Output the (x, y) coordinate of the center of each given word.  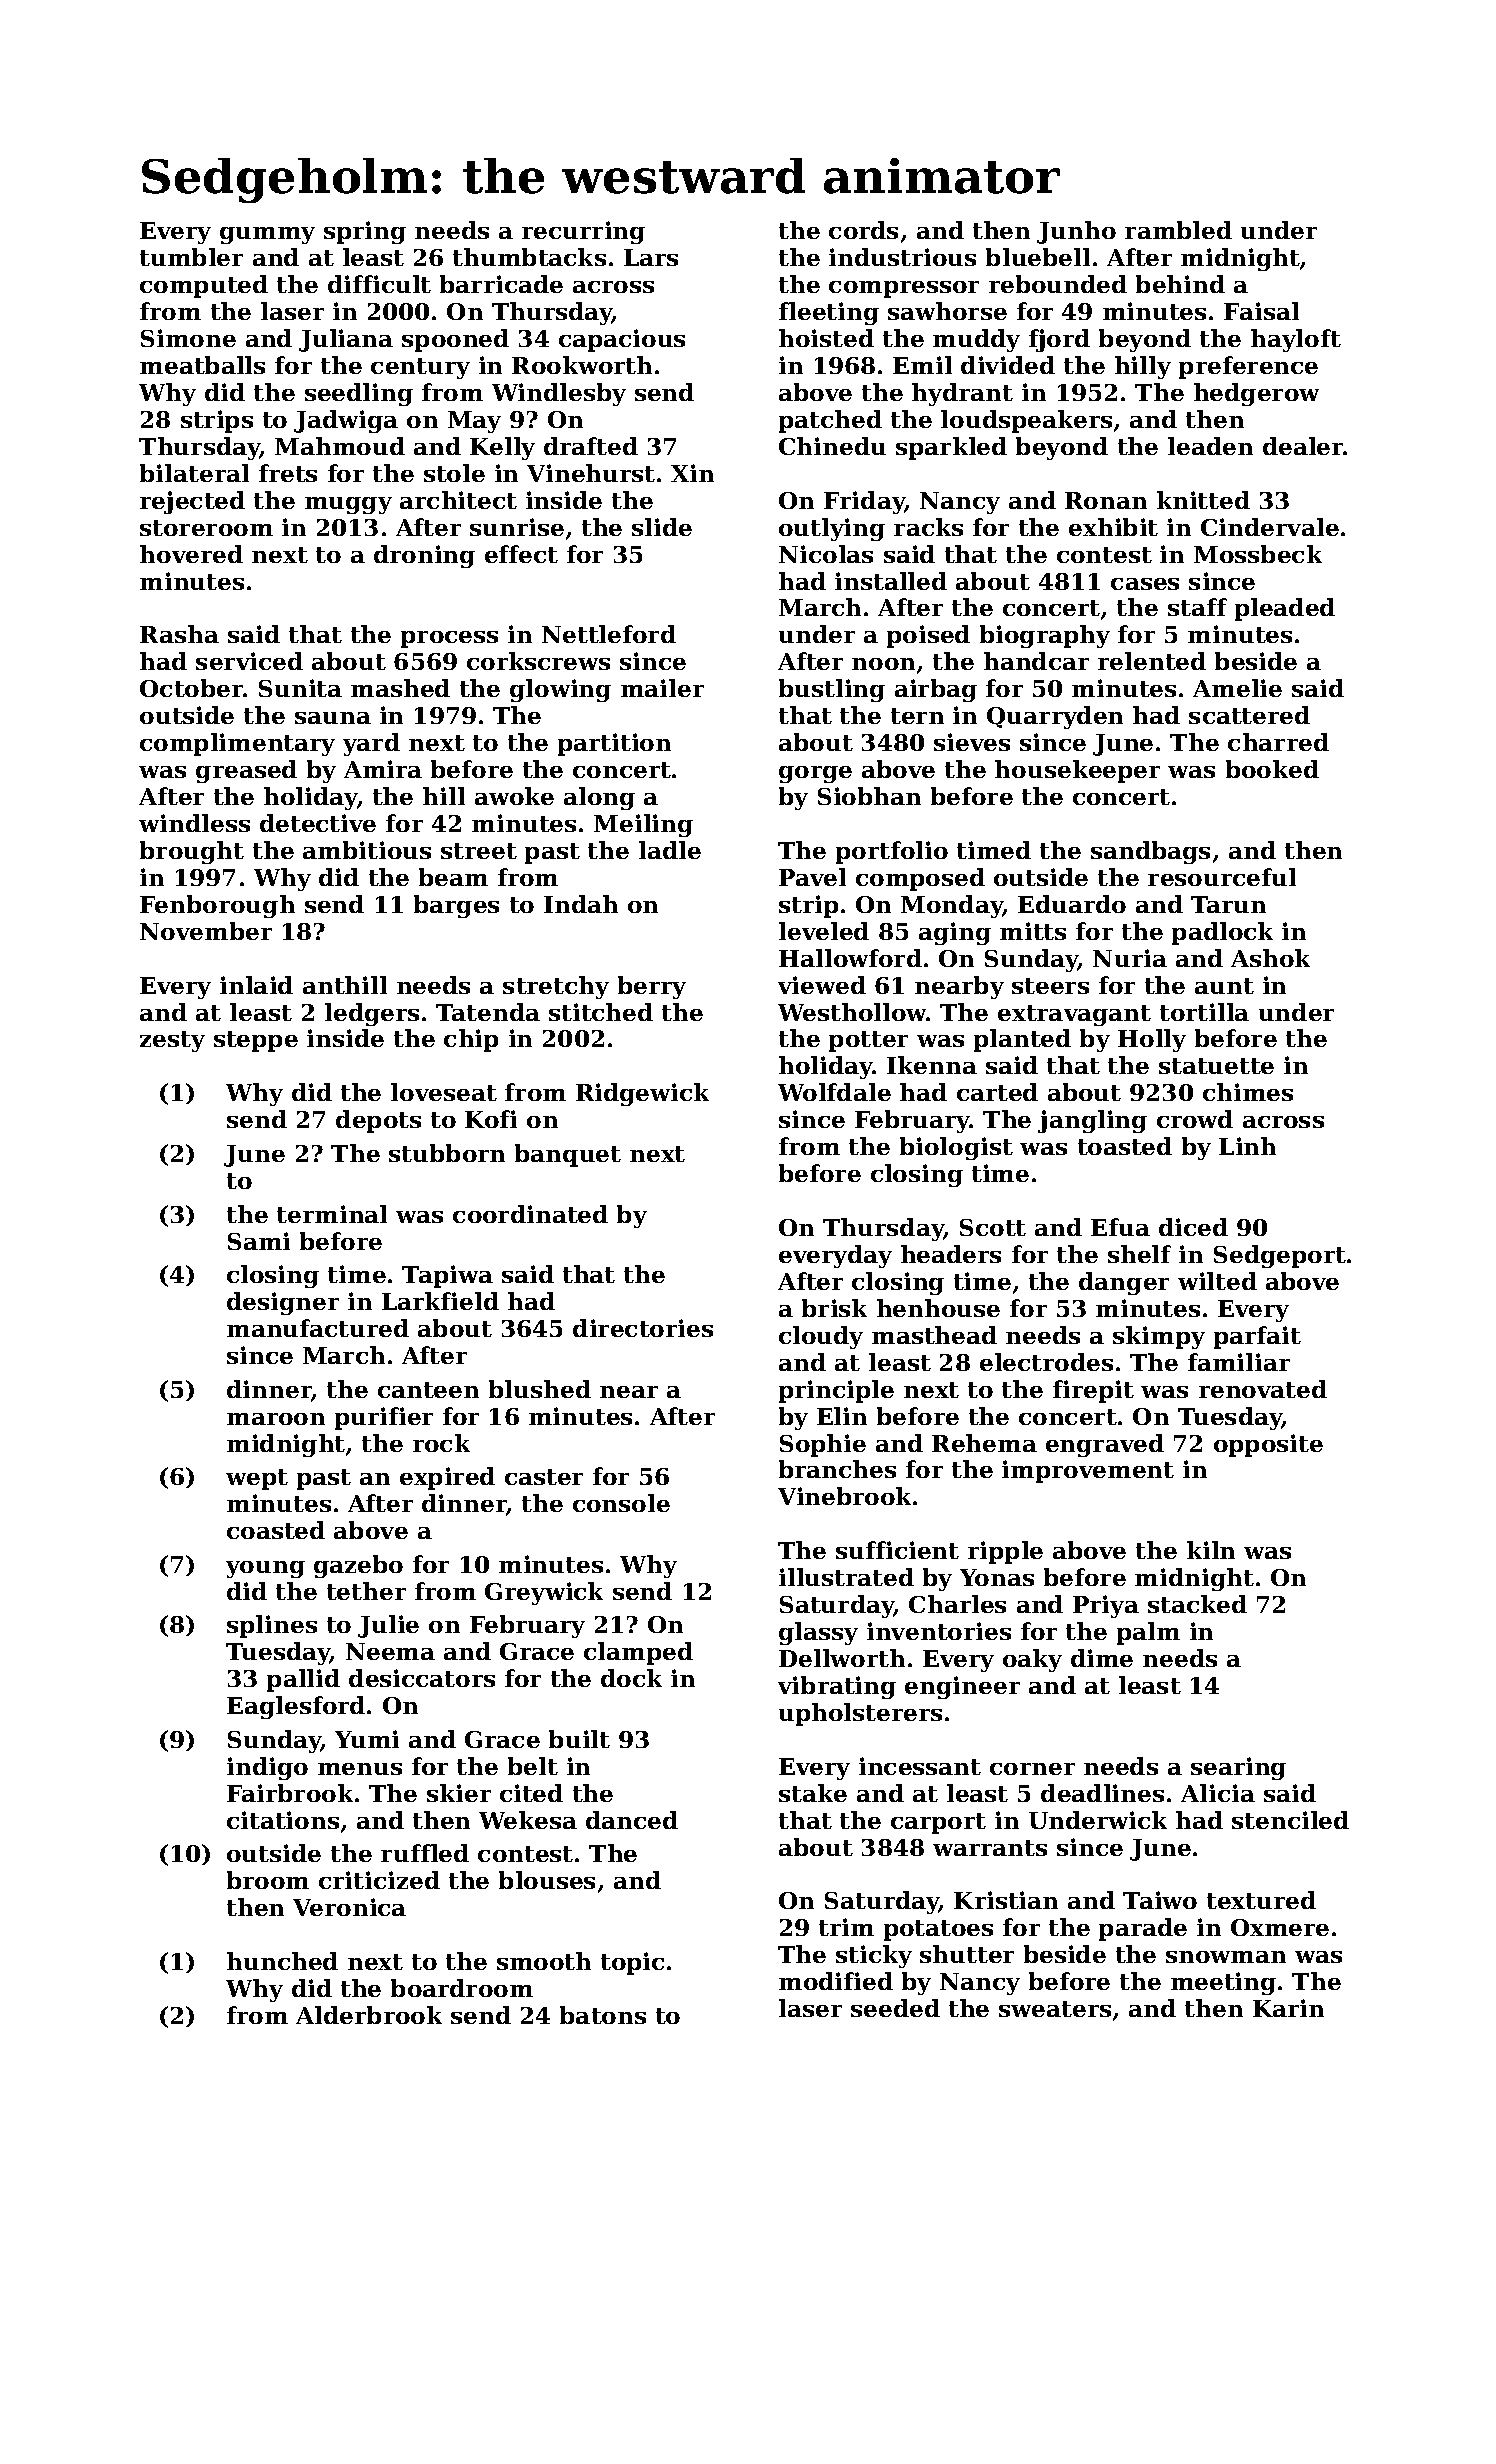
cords (863, 230)
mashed (400, 688)
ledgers (372, 1014)
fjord (1059, 340)
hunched (282, 1961)
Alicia (1218, 1793)
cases (1145, 584)
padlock (1222, 933)
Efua (1120, 1227)
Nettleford (609, 634)
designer (283, 1303)
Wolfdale (834, 1092)
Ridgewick (642, 1094)
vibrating (837, 1687)
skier (459, 1793)
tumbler (191, 257)
